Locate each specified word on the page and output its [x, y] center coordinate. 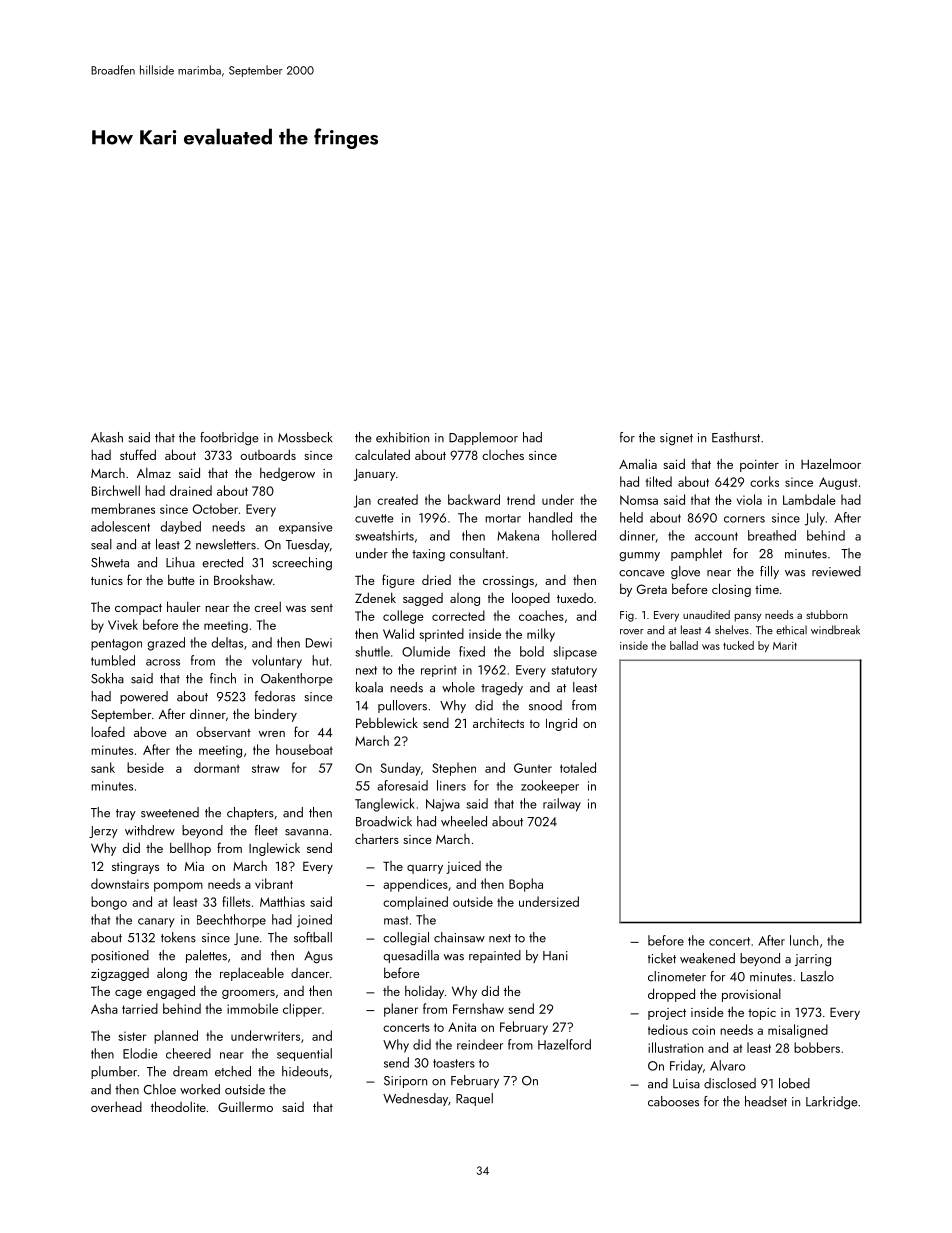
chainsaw [459, 937]
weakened [707, 958]
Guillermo [245, 1107]
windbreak [835, 630]
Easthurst [736, 437]
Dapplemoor [483, 438]
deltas [227, 642]
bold [532, 651]
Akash [107, 437]
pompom [178, 887]
